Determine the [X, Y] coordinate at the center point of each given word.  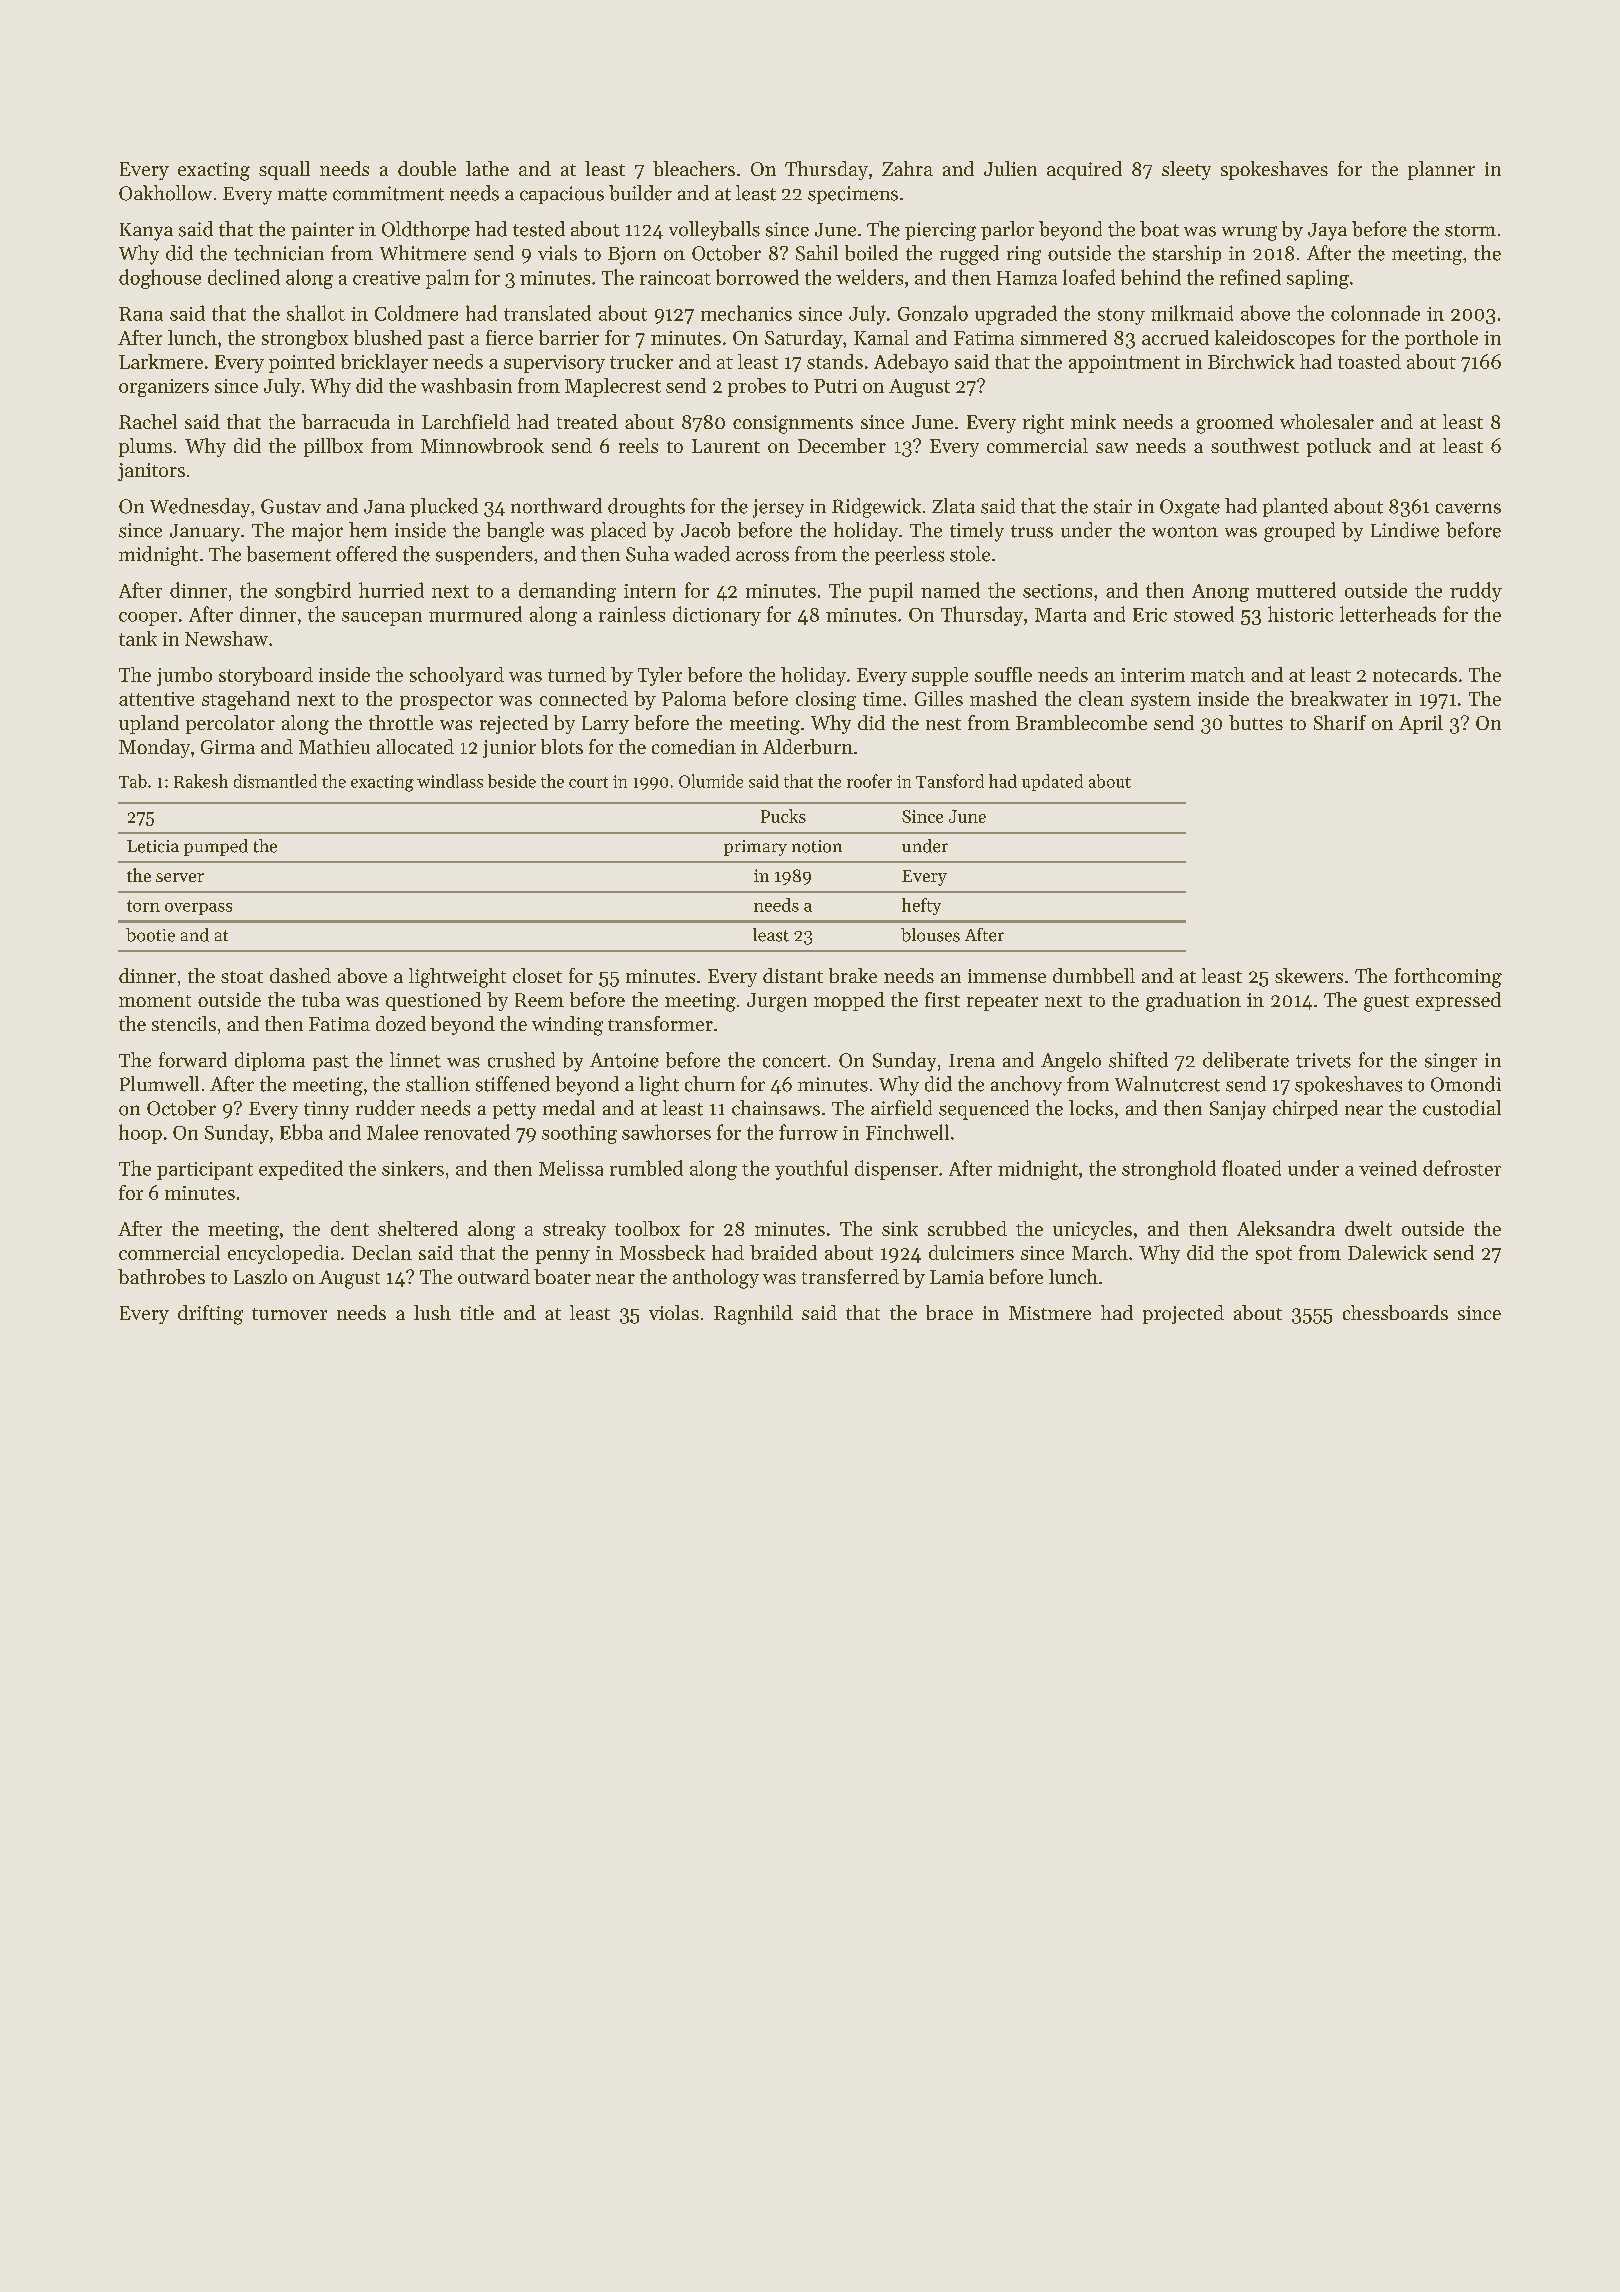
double [427, 168]
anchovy [1026, 1086]
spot [1274, 1255]
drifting [210, 1315]
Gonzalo [933, 313]
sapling [1318, 279]
